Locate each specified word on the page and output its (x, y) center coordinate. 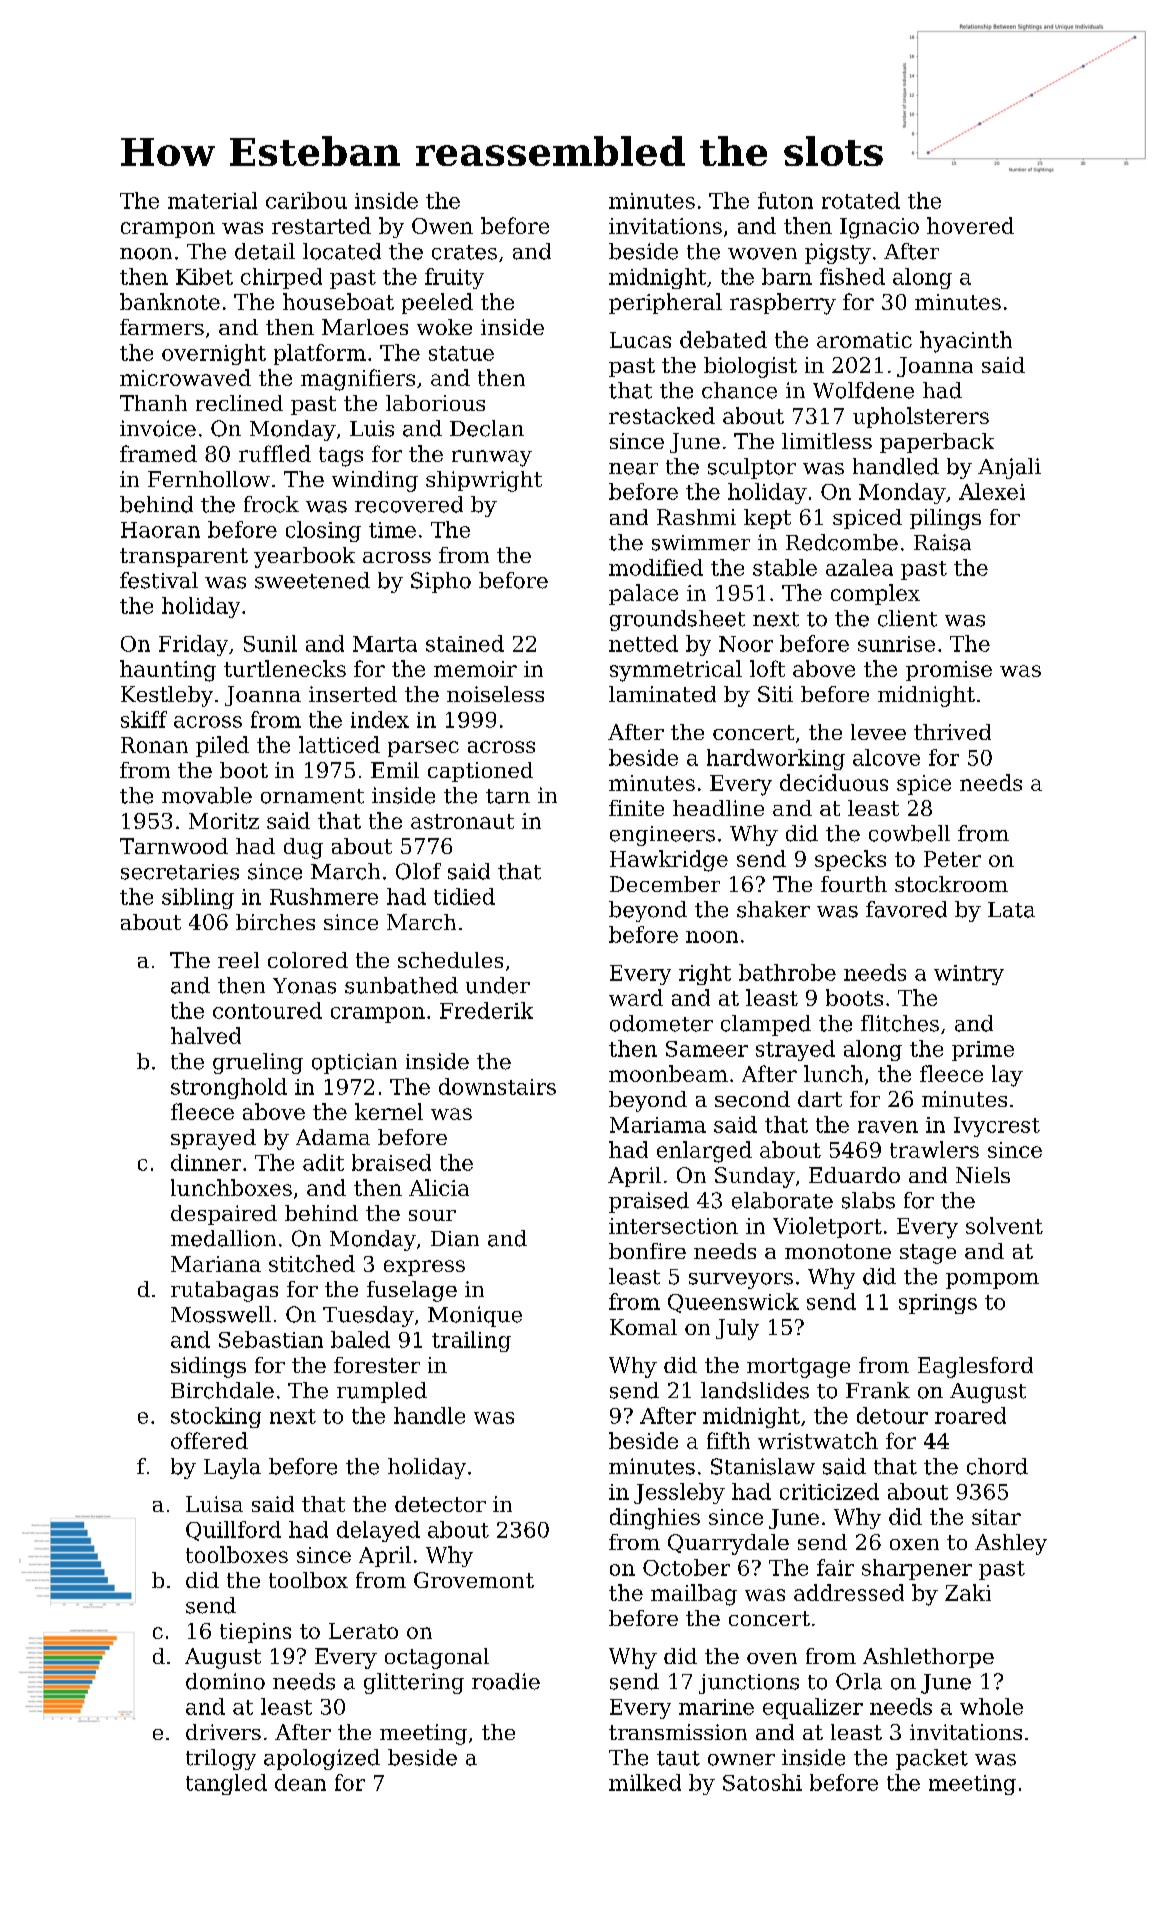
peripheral (665, 303)
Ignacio (879, 228)
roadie (506, 1681)
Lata (1011, 910)
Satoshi (762, 1782)
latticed (339, 744)
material (212, 200)
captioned (480, 772)
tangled (226, 1784)
